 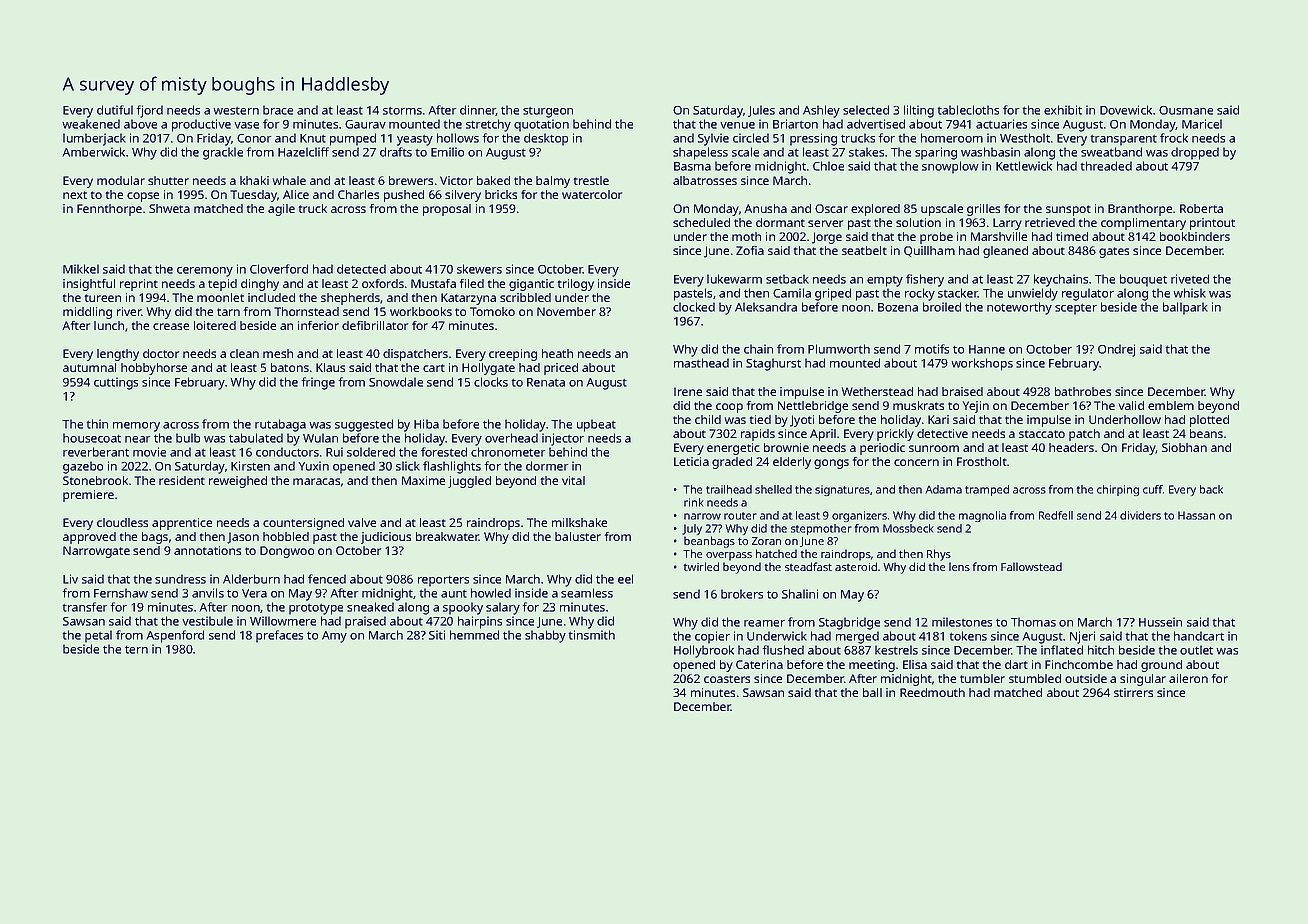 I want to click on Ashley, so click(x=821, y=111).
